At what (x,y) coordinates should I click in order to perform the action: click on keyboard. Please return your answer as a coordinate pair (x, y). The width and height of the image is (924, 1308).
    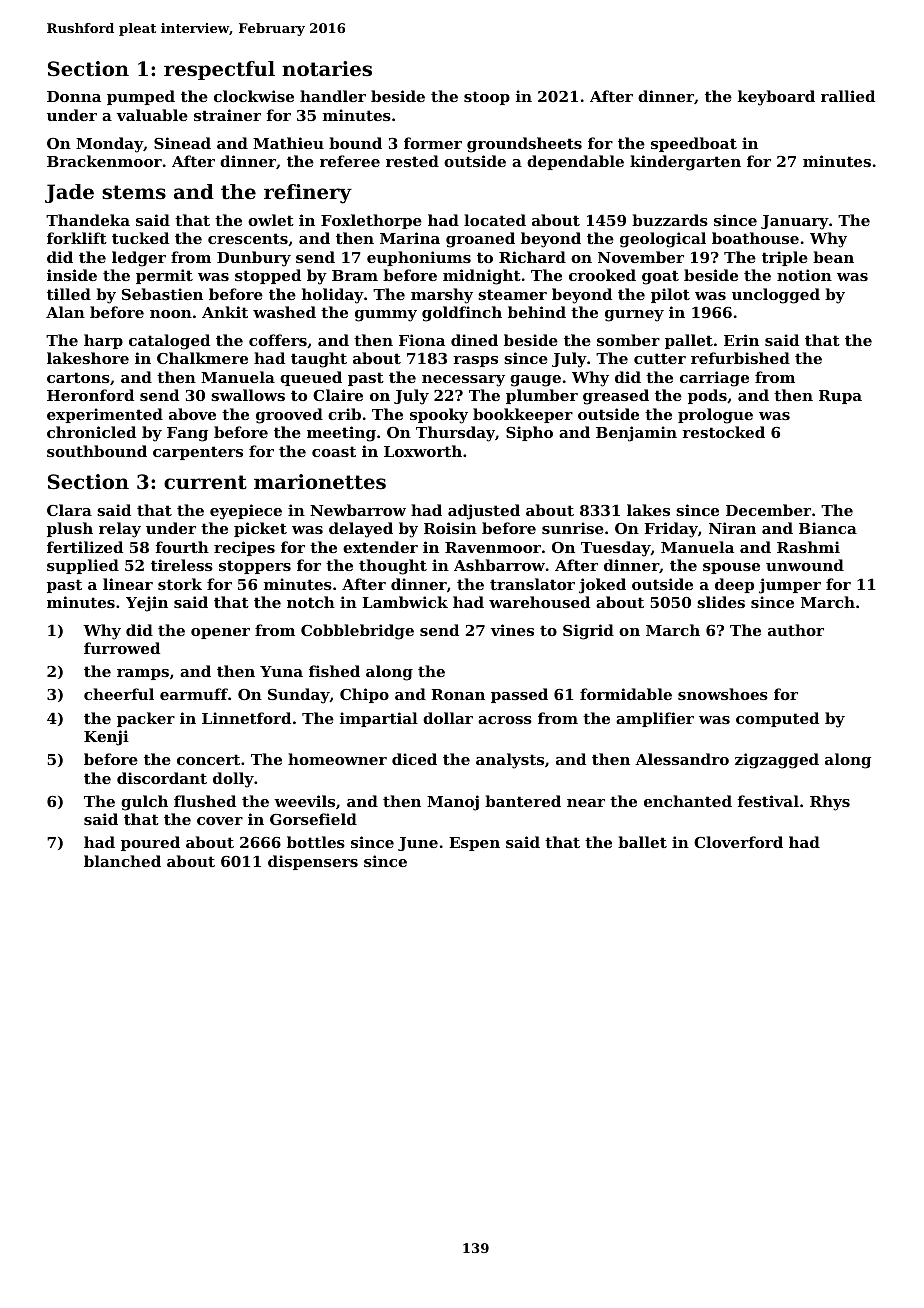
    Looking at the image, I should click on (776, 98).
